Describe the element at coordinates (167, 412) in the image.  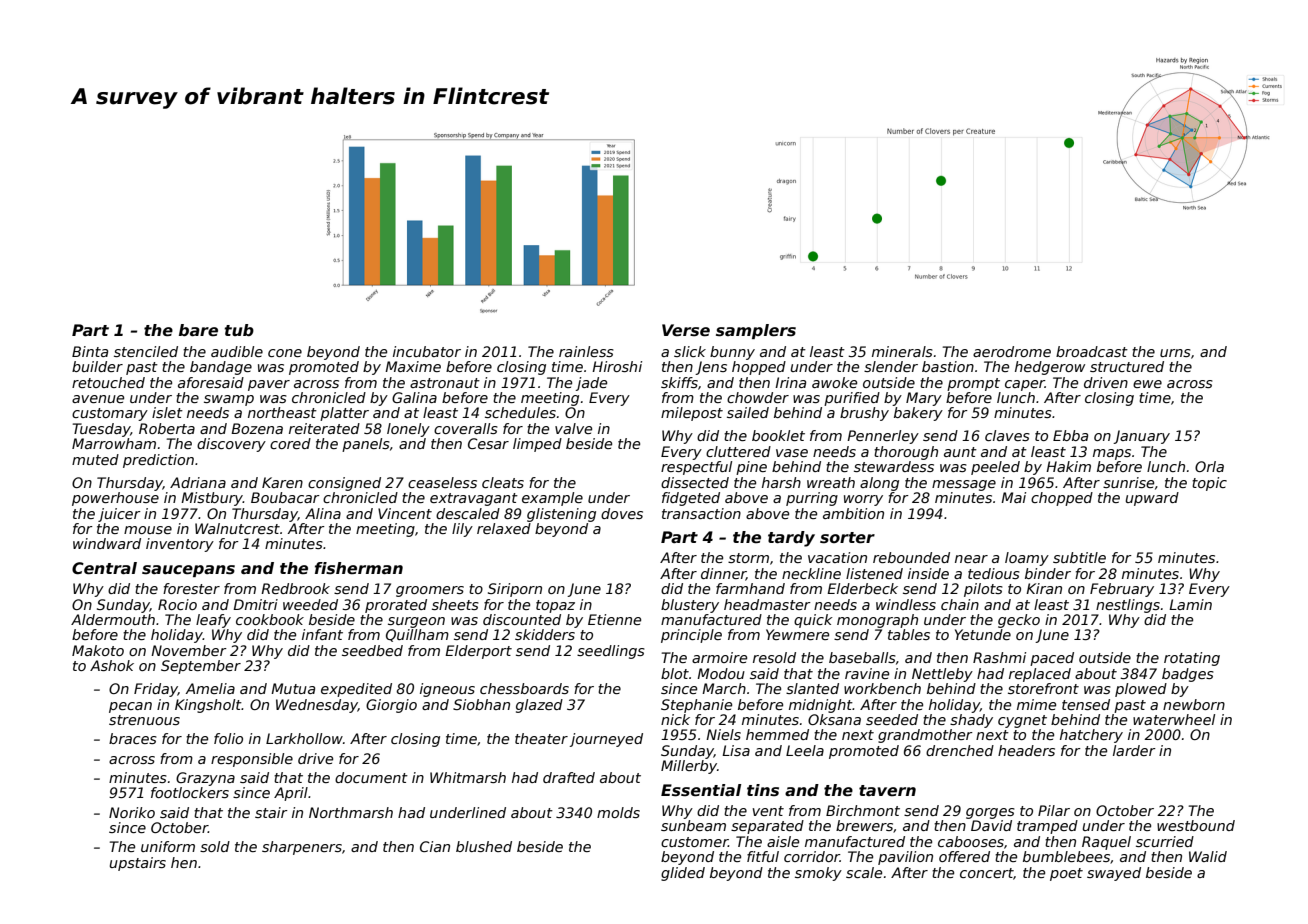
I see `islet` at that location.
